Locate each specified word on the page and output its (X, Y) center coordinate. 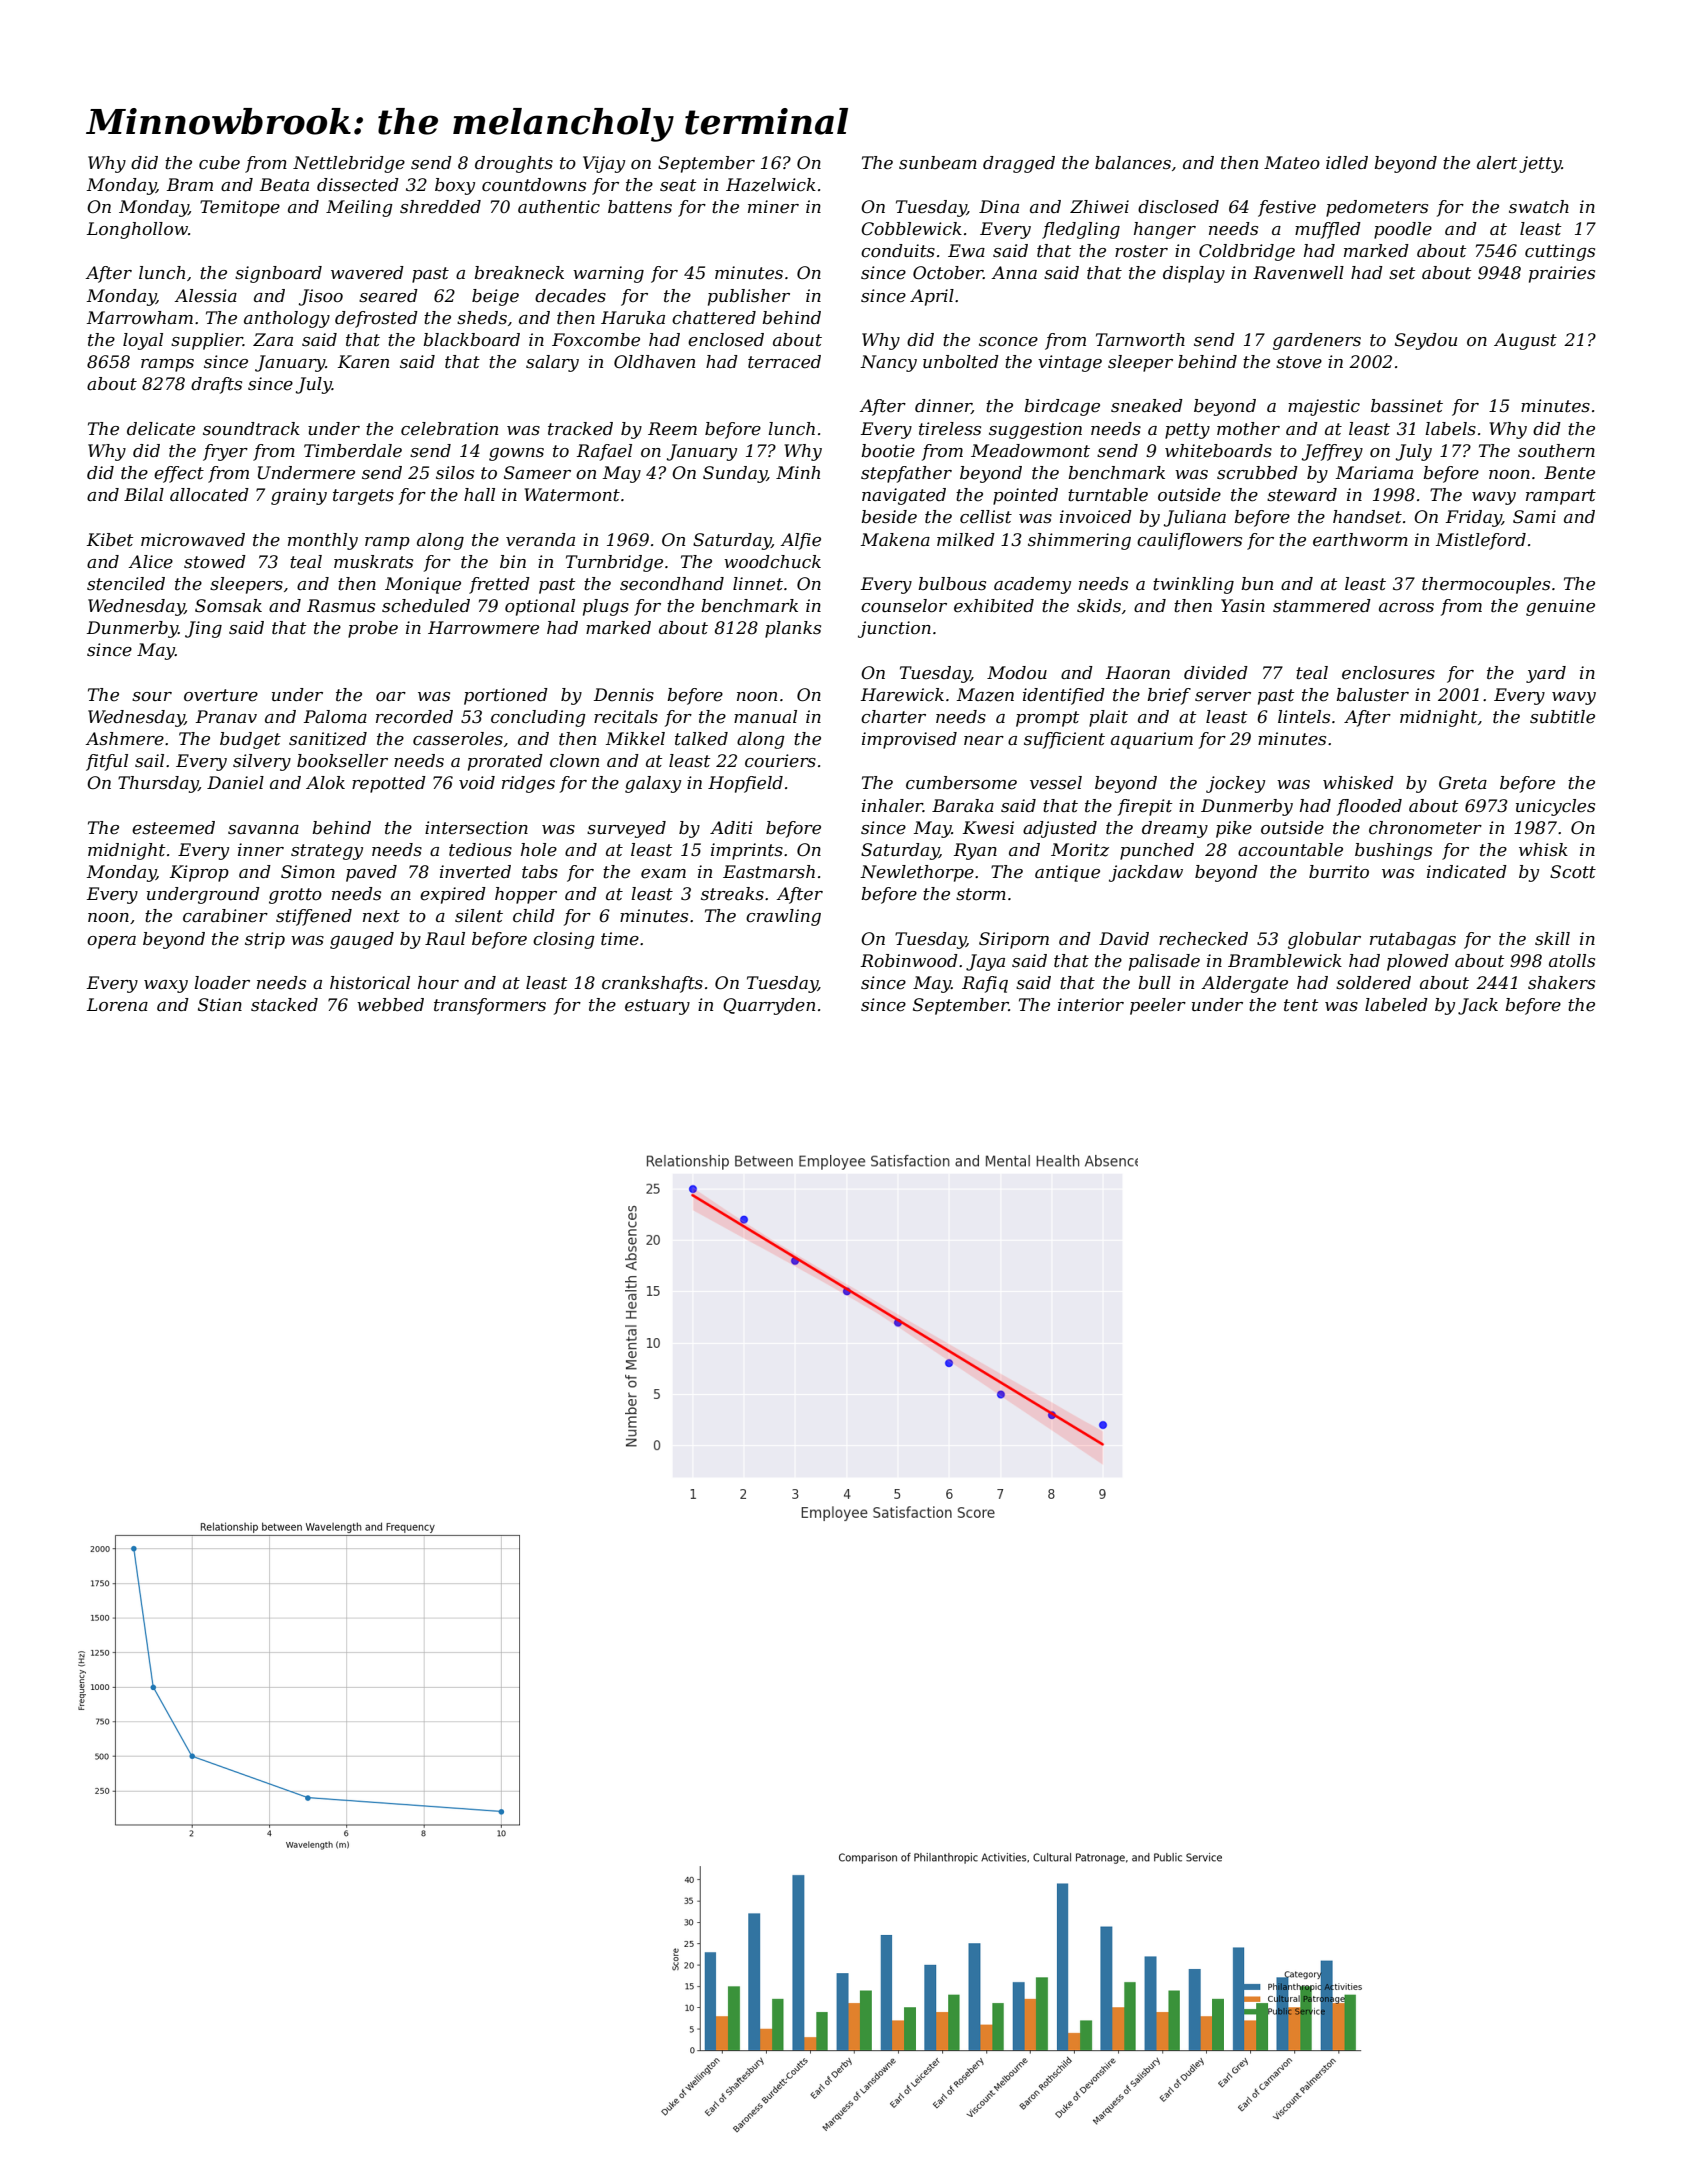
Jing (203, 629)
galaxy (653, 784)
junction (894, 629)
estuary (657, 1007)
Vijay (604, 164)
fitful (107, 762)
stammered (1322, 606)
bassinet (1407, 406)
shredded (440, 207)
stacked (284, 1005)
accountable (1290, 850)
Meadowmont (1030, 451)
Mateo (1292, 163)
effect (179, 474)
